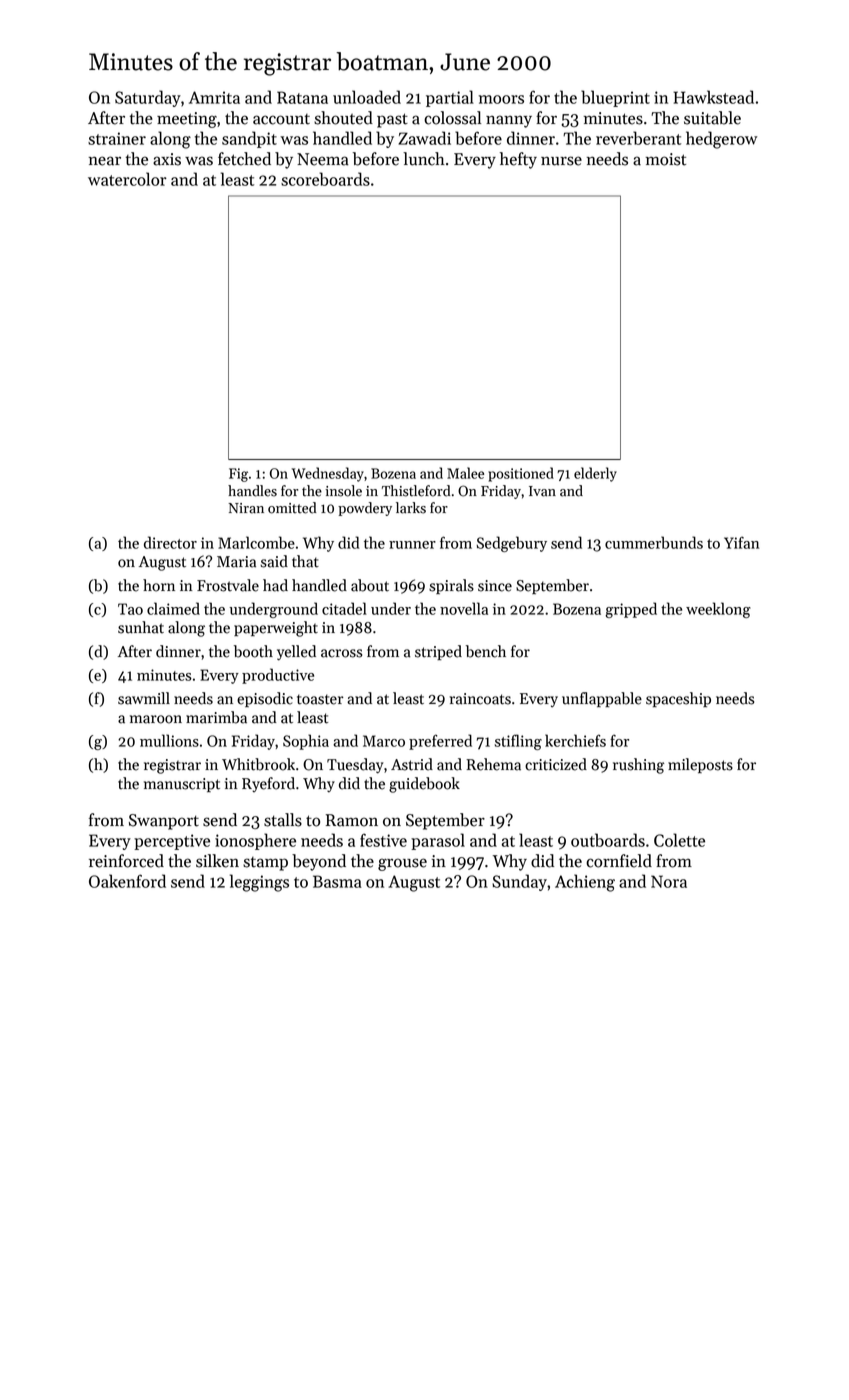  Describe the element at coordinates (450, 98) in the screenshot. I see `partial` at that location.
